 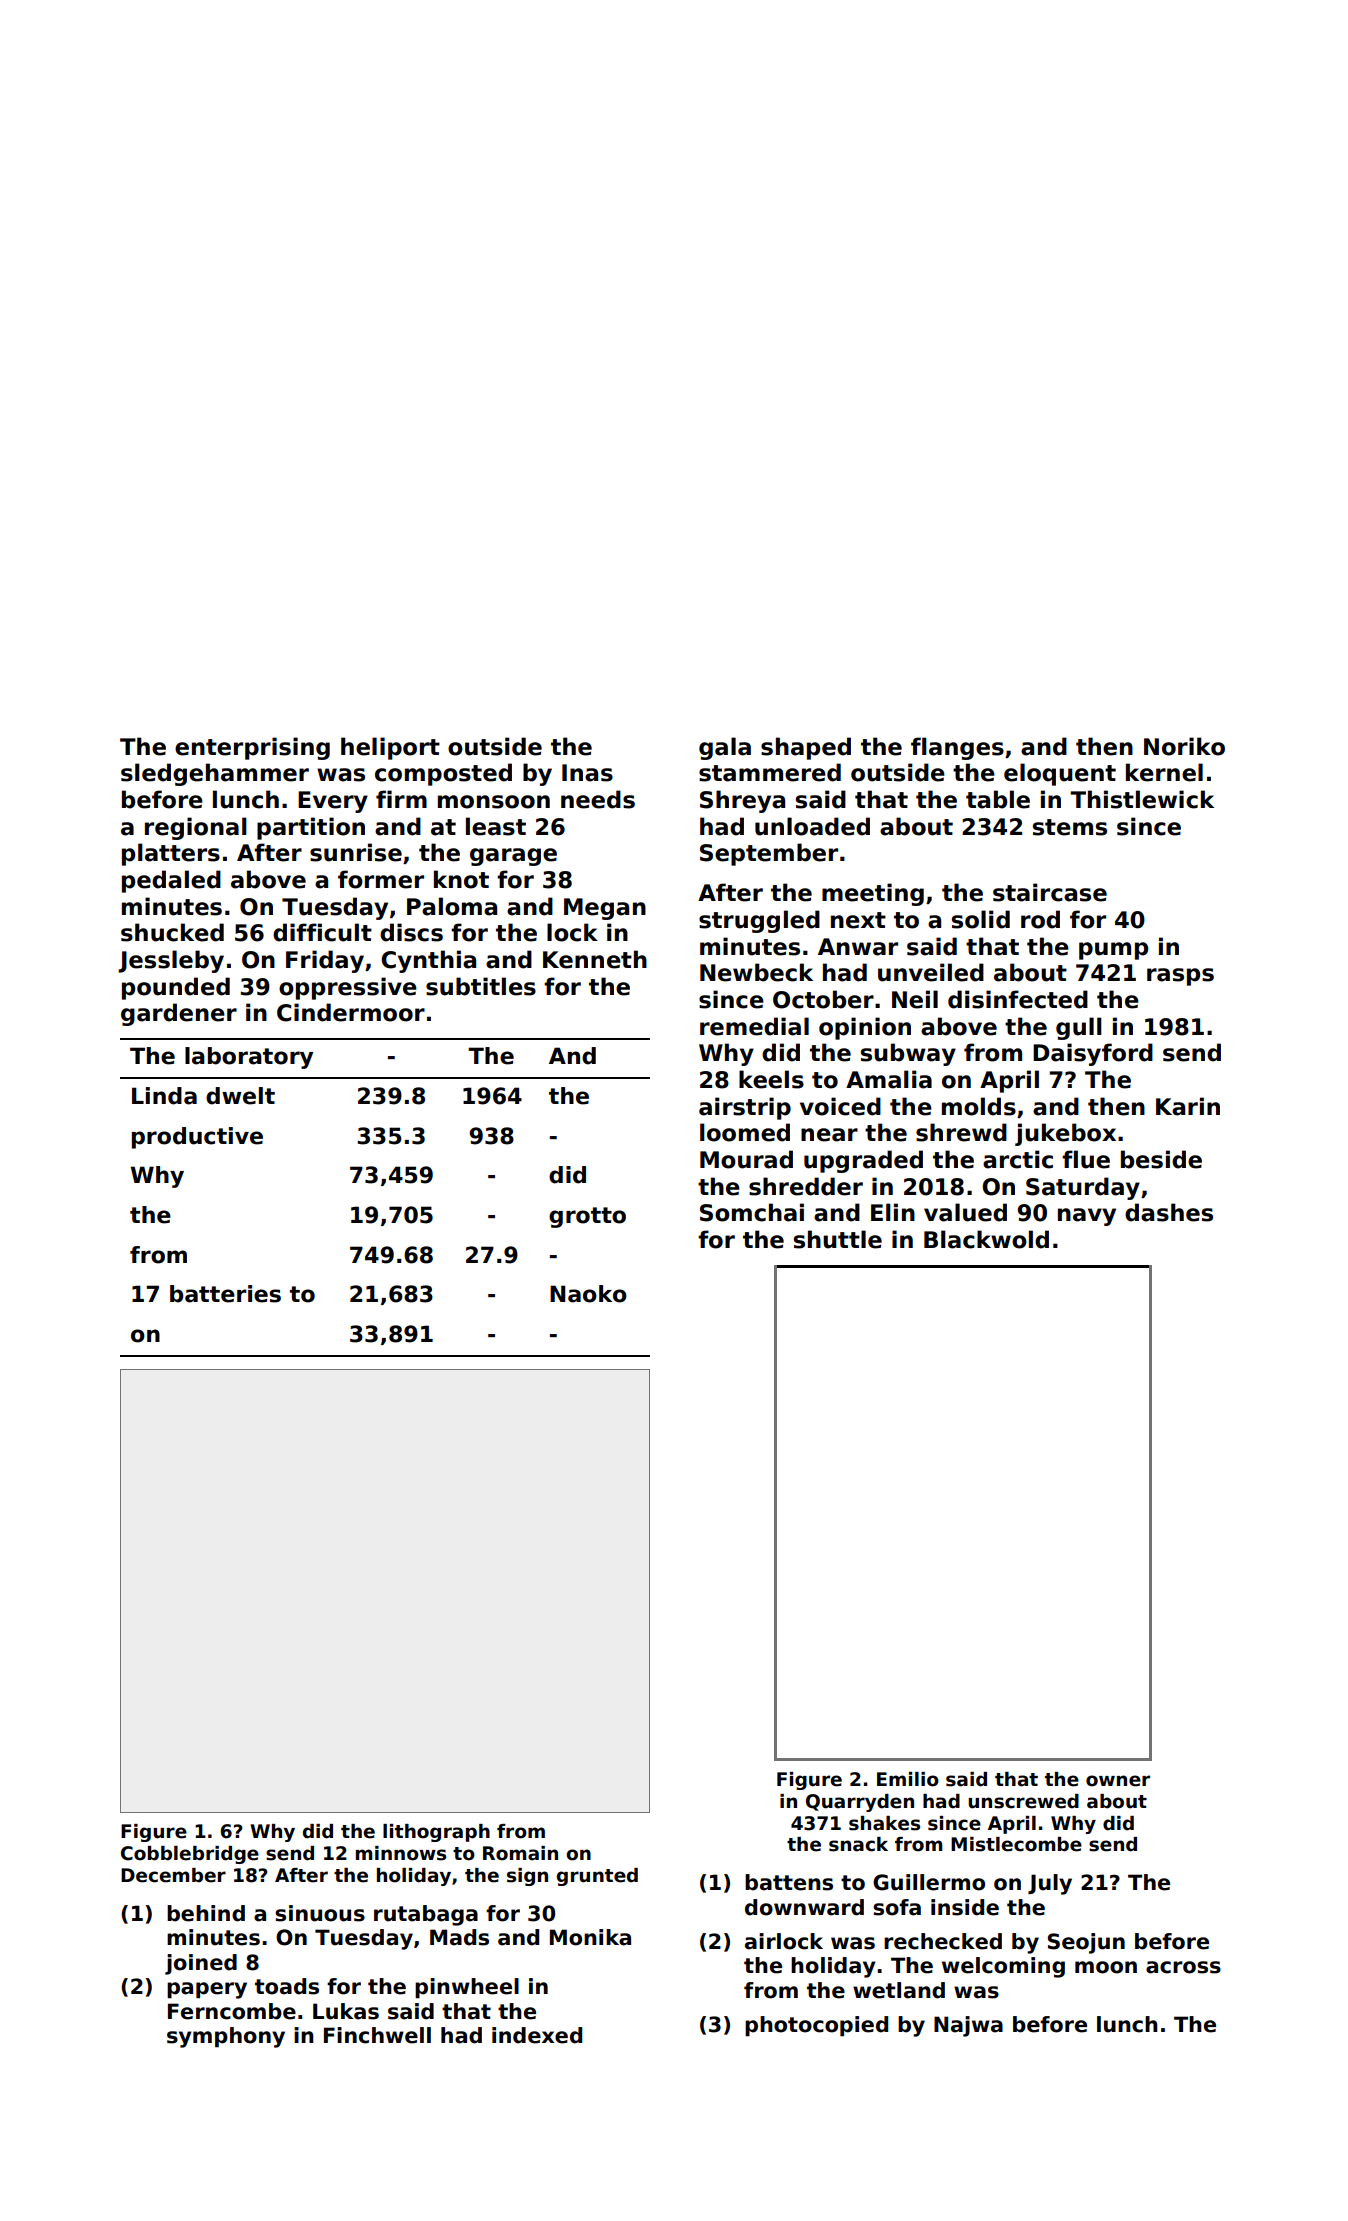 I want to click on toads, so click(x=287, y=1986).
